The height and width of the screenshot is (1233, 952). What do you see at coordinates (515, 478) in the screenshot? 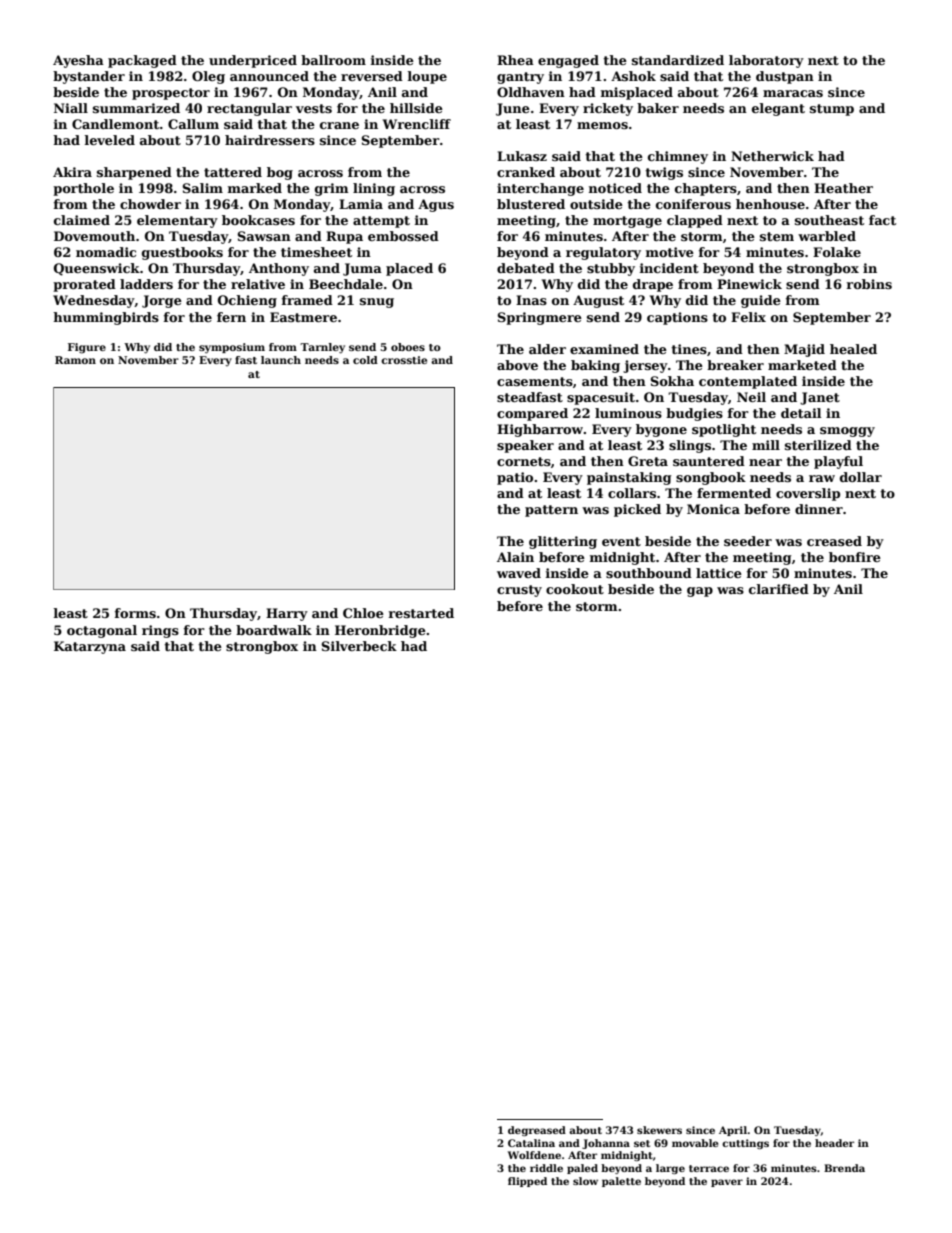
I see `patio` at bounding box center [515, 478].
